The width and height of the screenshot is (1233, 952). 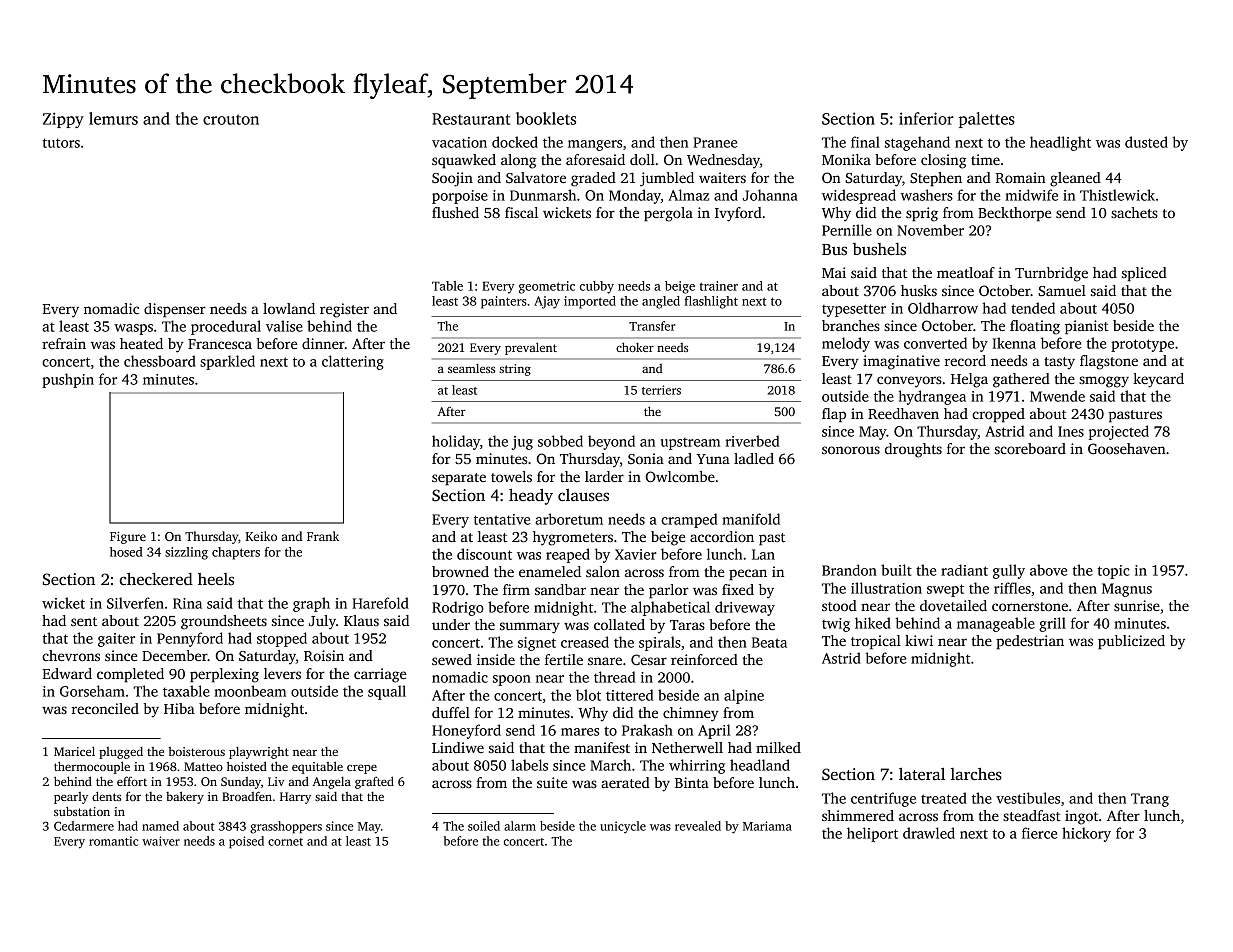 I want to click on scoreboard, so click(x=1030, y=448).
